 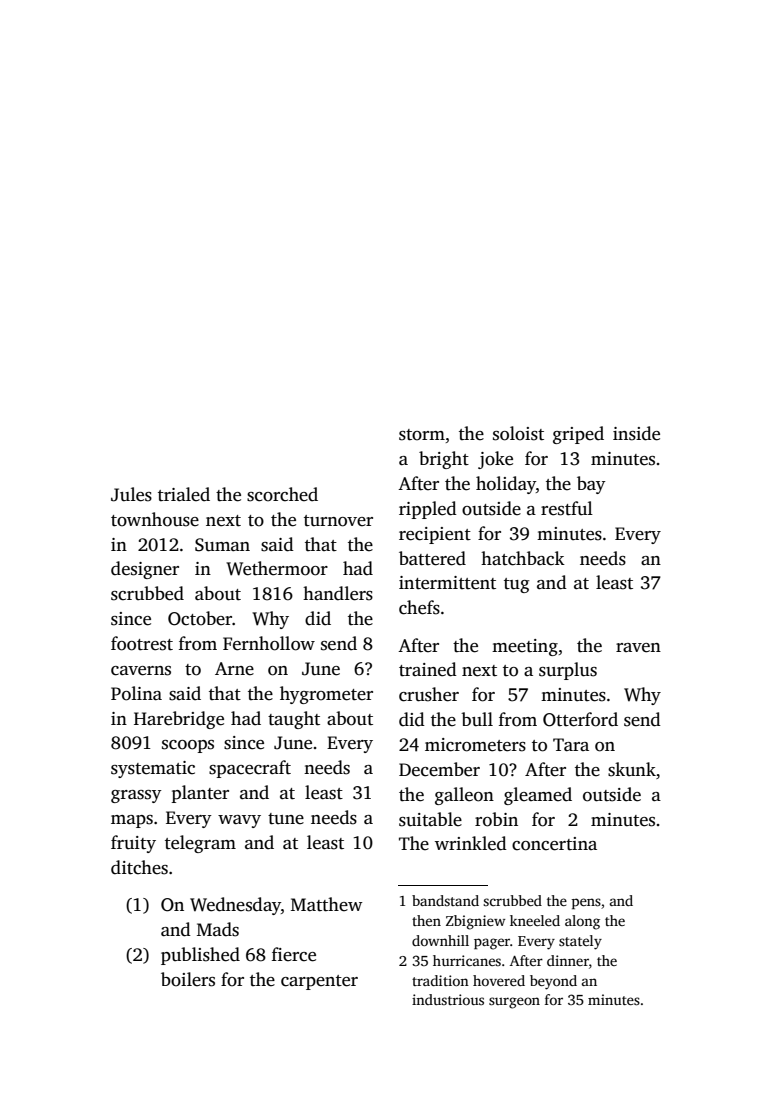 What do you see at coordinates (525, 647) in the page?
I see `meeting` at bounding box center [525, 647].
